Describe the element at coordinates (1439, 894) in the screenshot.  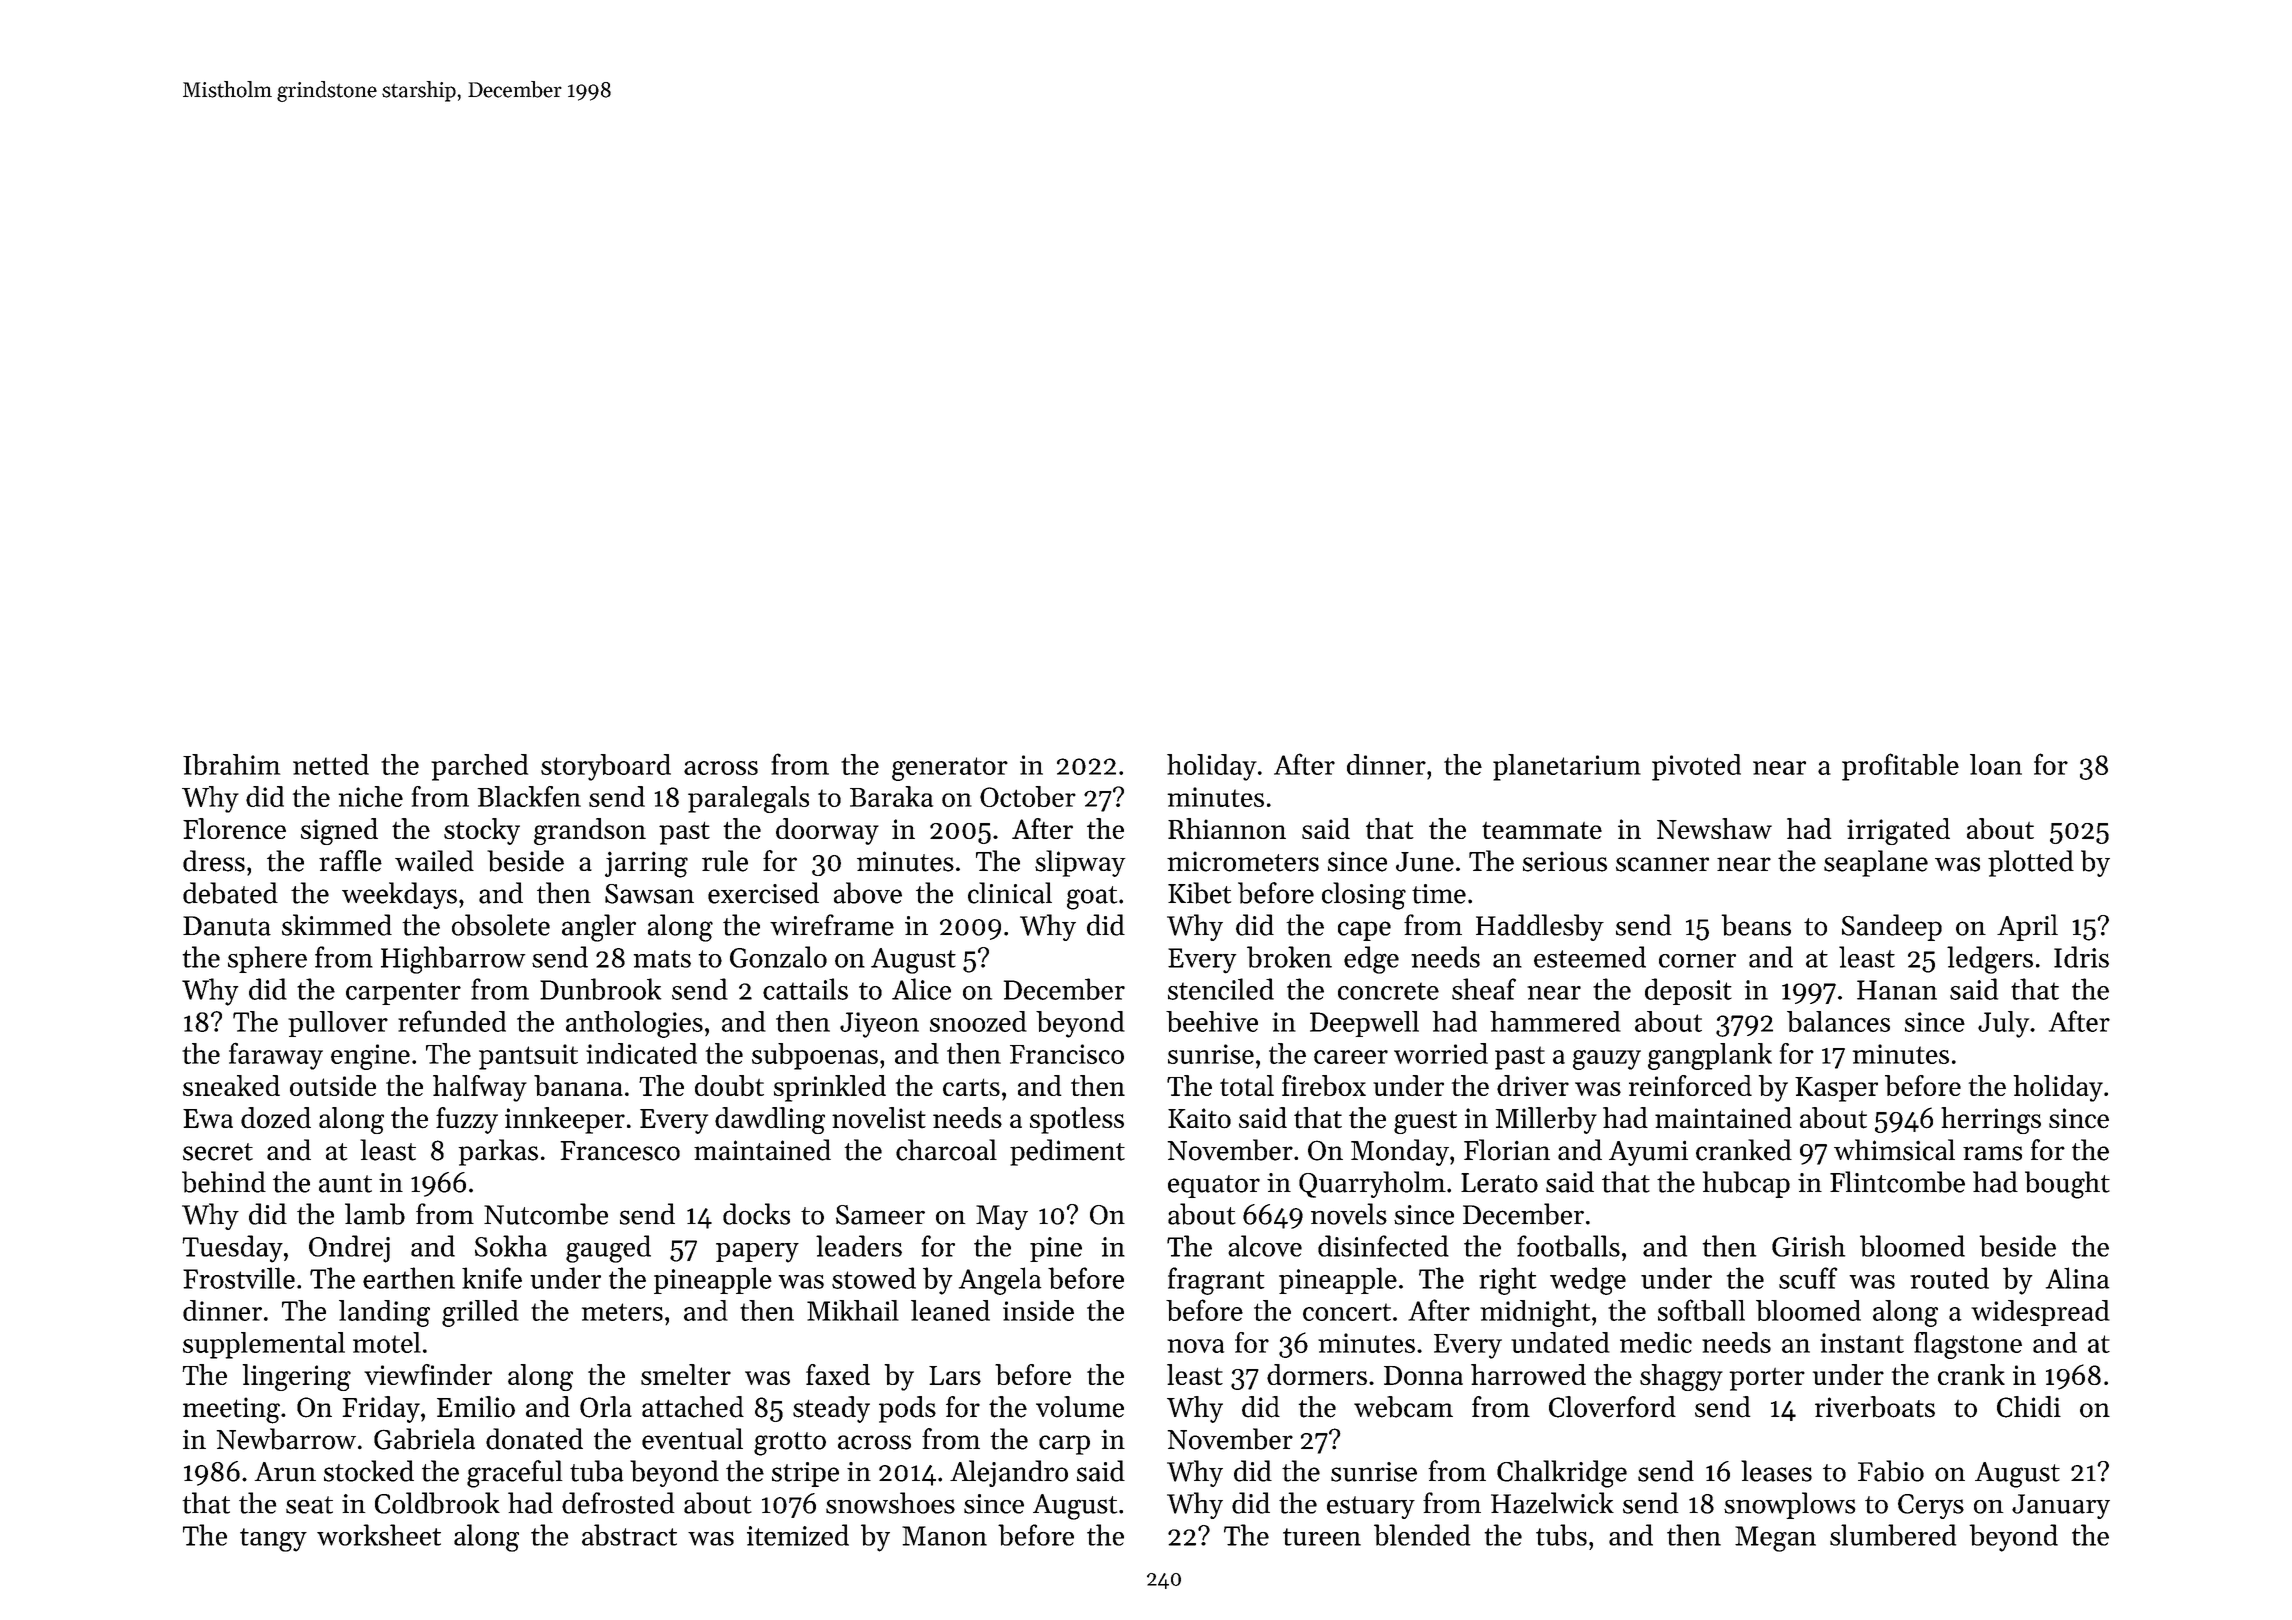
I see `time` at that location.
